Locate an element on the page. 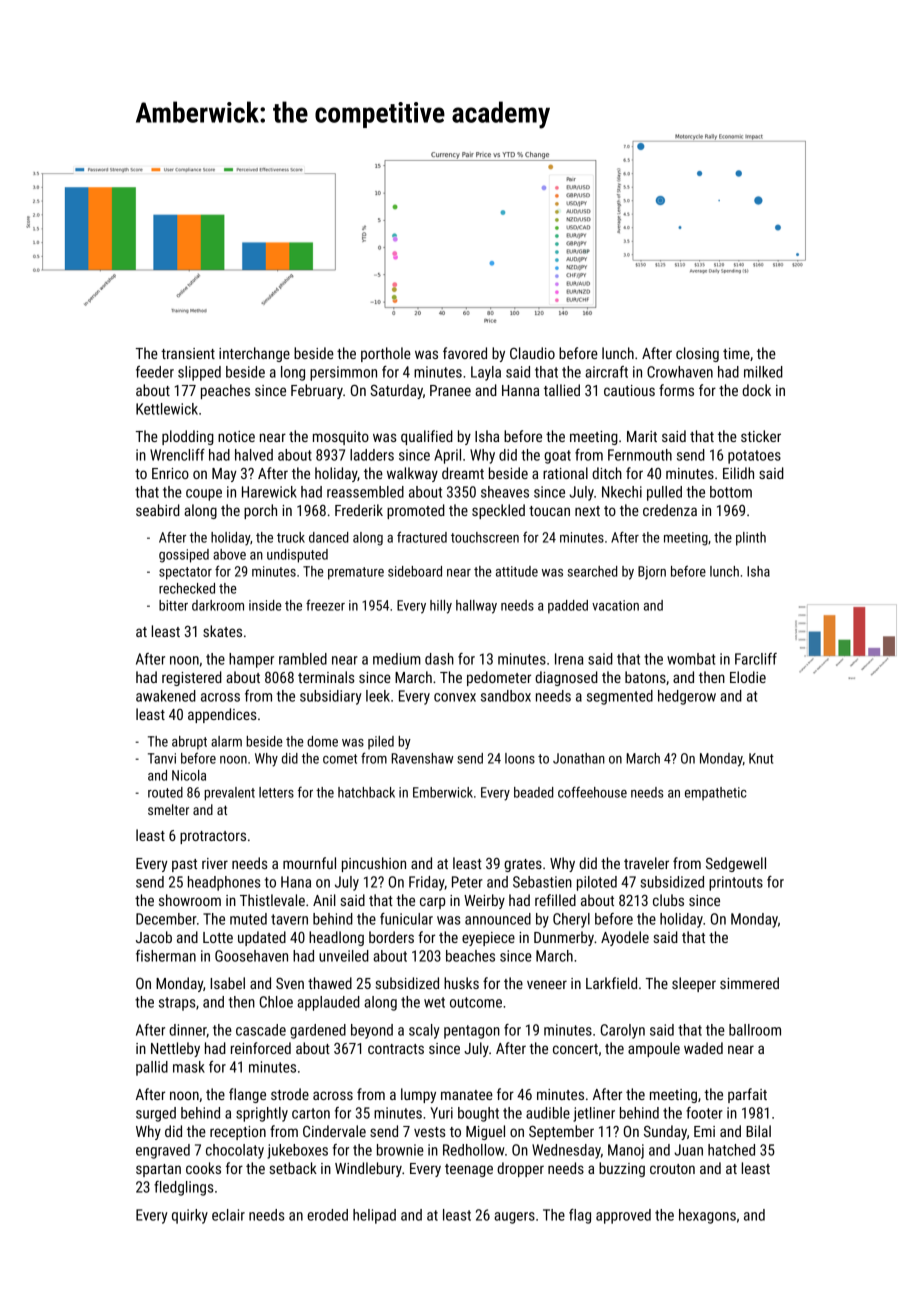 The height and width of the document is (1311, 924). waded is located at coordinates (703, 1048).
